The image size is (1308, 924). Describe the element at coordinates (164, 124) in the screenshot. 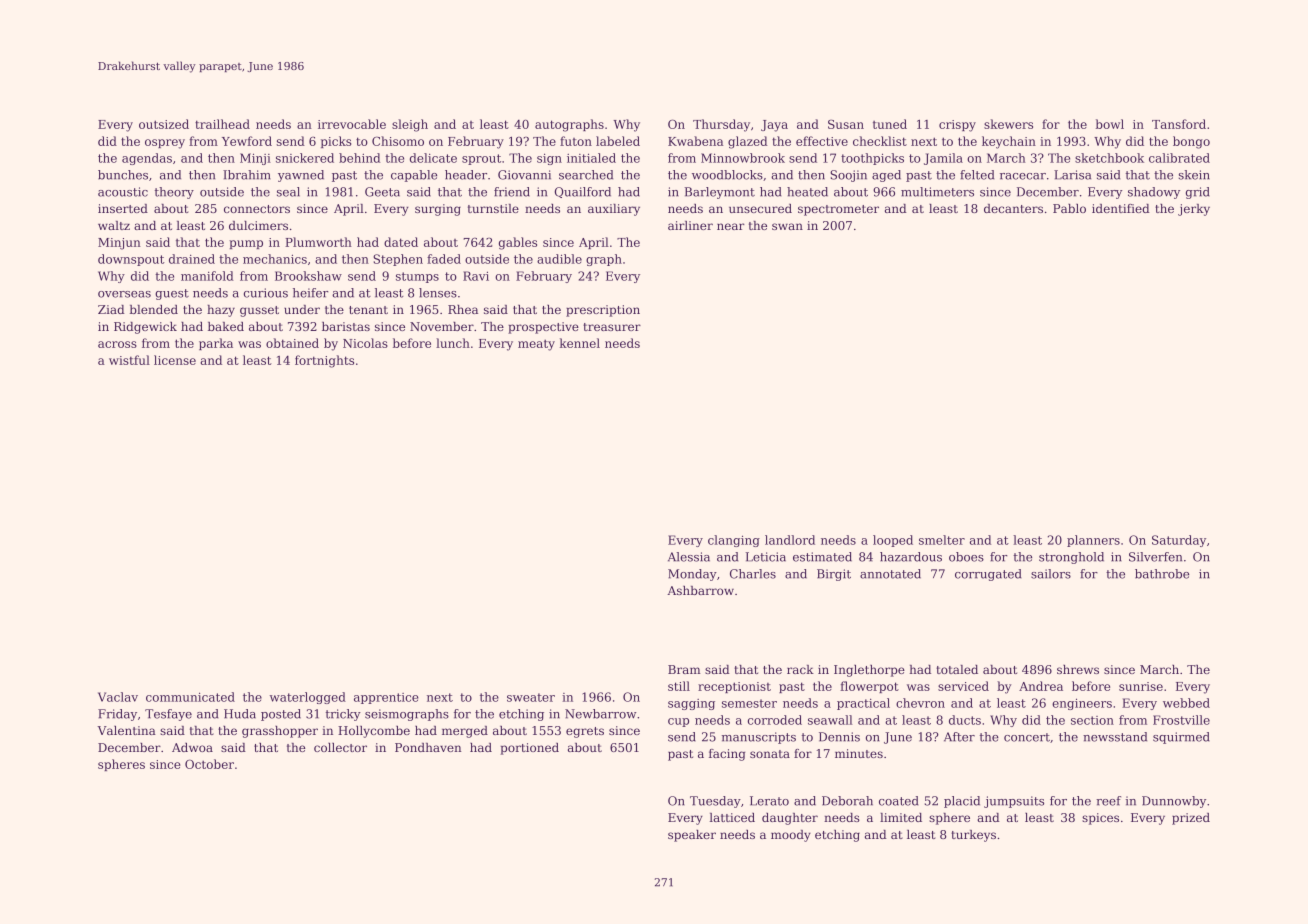

I see `outsized` at that location.
